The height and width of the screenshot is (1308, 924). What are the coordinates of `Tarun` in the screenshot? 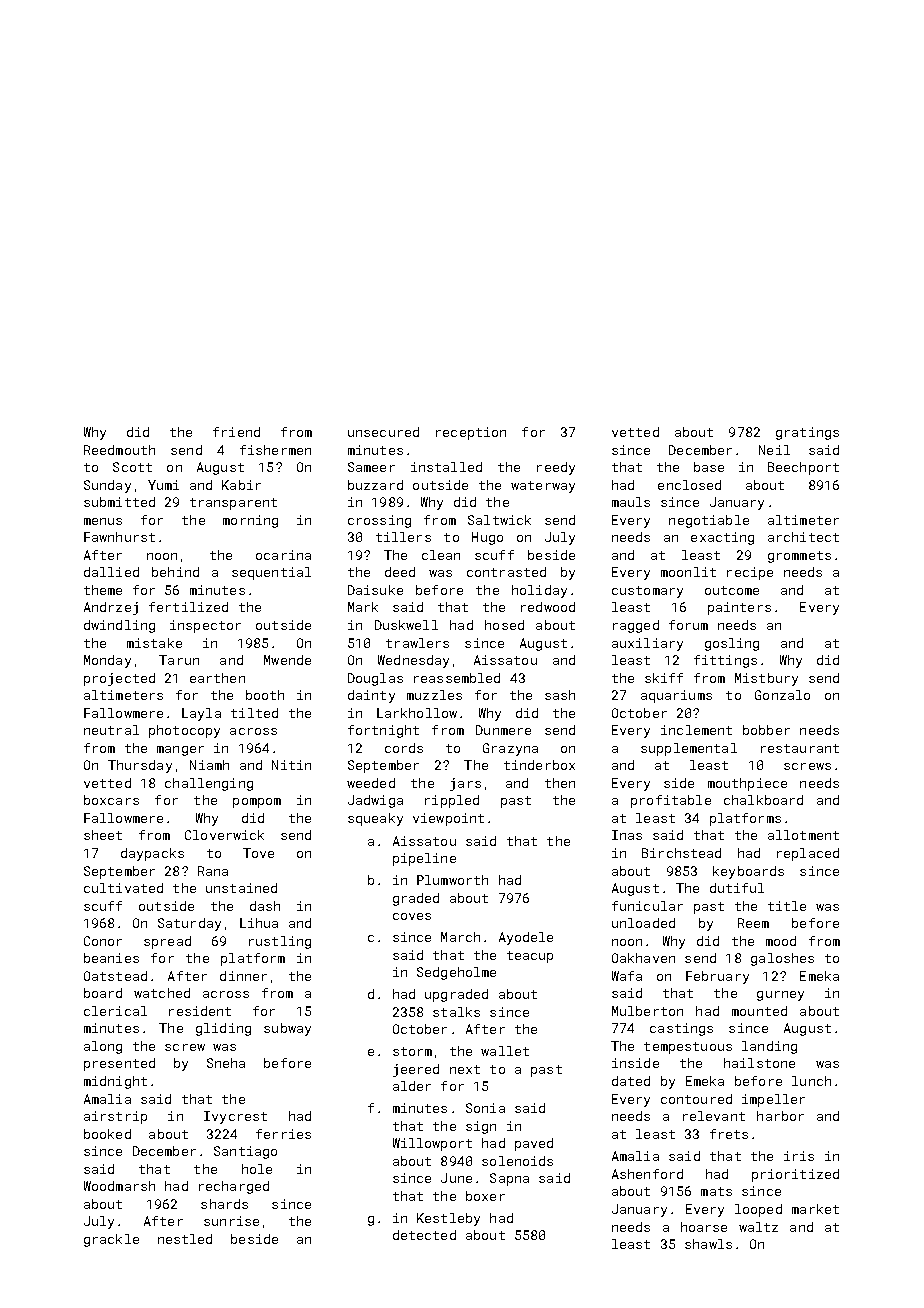 It's located at (179, 660).
